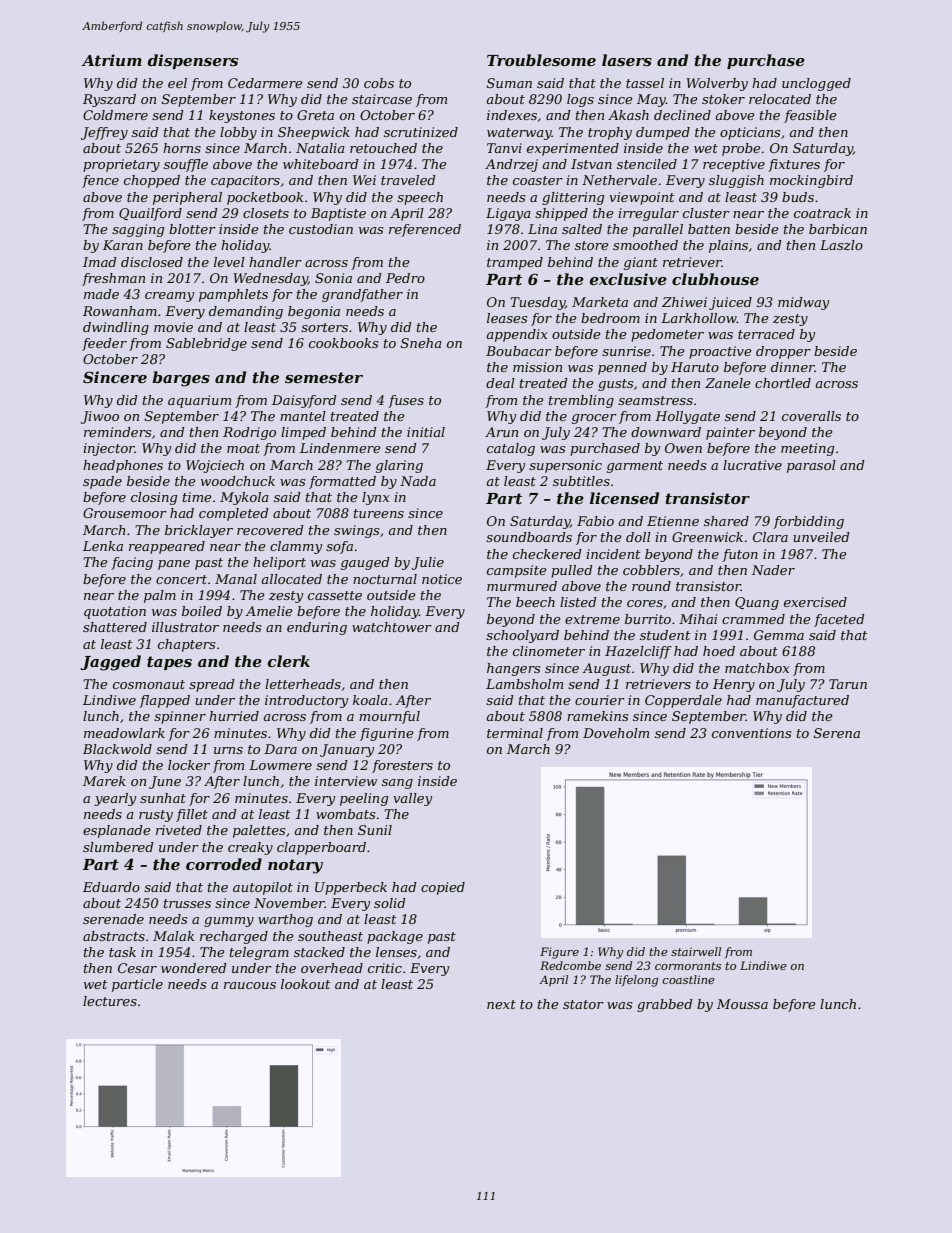  I want to click on stairwell, so click(696, 951).
